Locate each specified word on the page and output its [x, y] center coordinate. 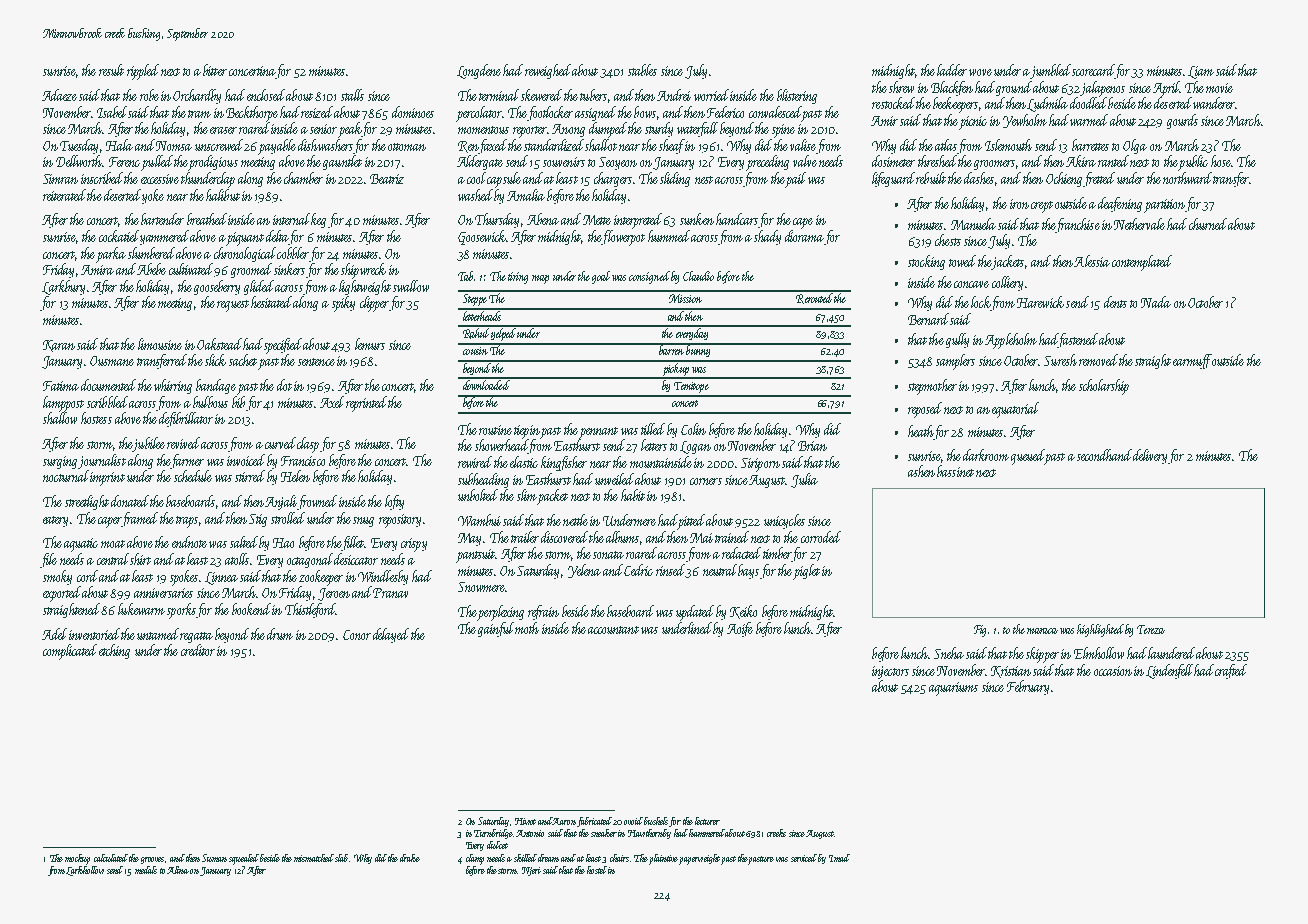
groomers [994, 165]
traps [187, 522]
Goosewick [482, 237]
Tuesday [79, 146]
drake [410, 858]
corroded [821, 537]
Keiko [743, 612]
